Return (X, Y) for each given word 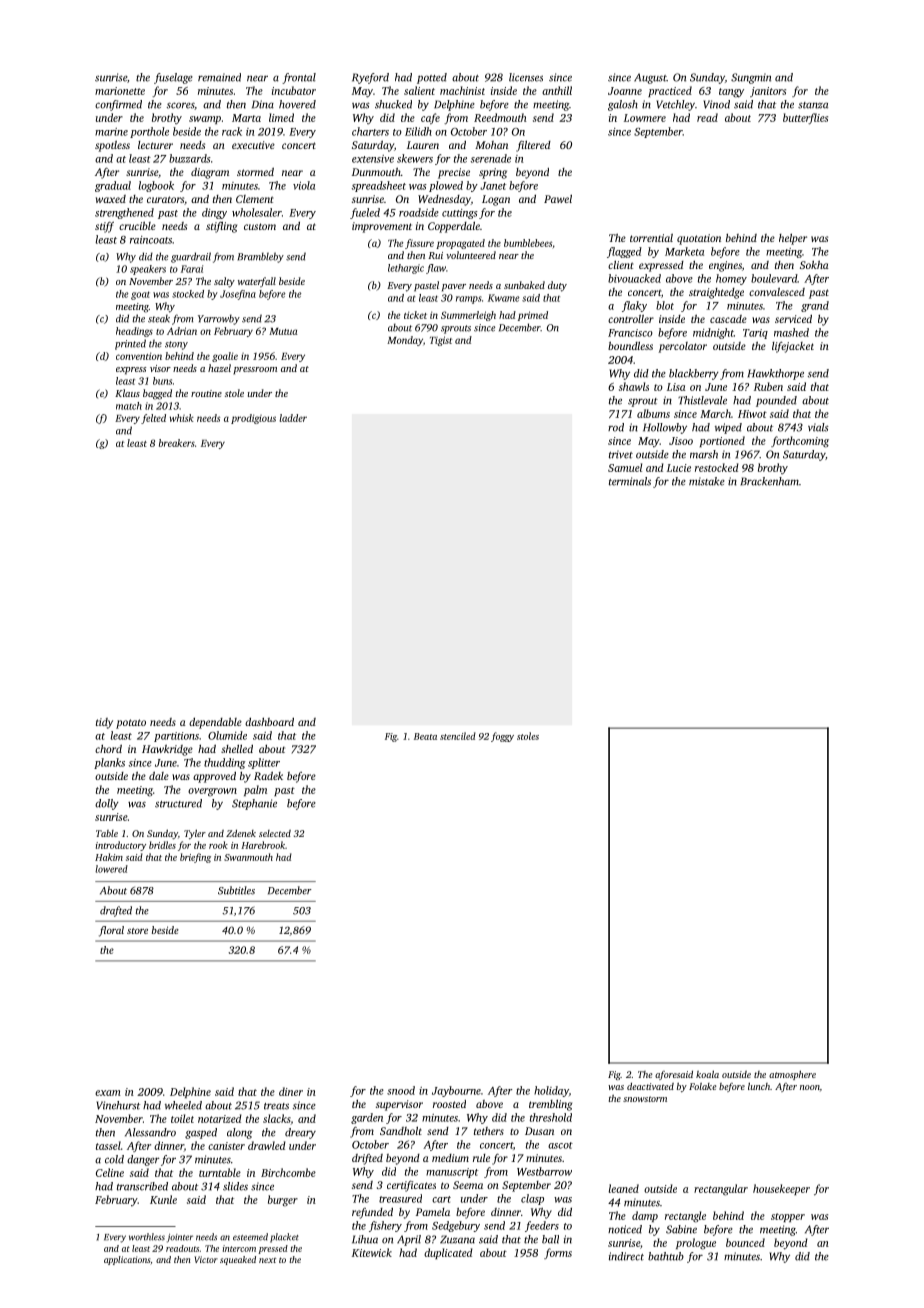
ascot (560, 1145)
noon (810, 1087)
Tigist (441, 341)
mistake (707, 481)
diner (291, 1091)
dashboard (269, 722)
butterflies (805, 118)
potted (432, 78)
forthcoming (800, 442)
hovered (297, 104)
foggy (502, 737)
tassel (108, 1145)
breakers (177, 443)
